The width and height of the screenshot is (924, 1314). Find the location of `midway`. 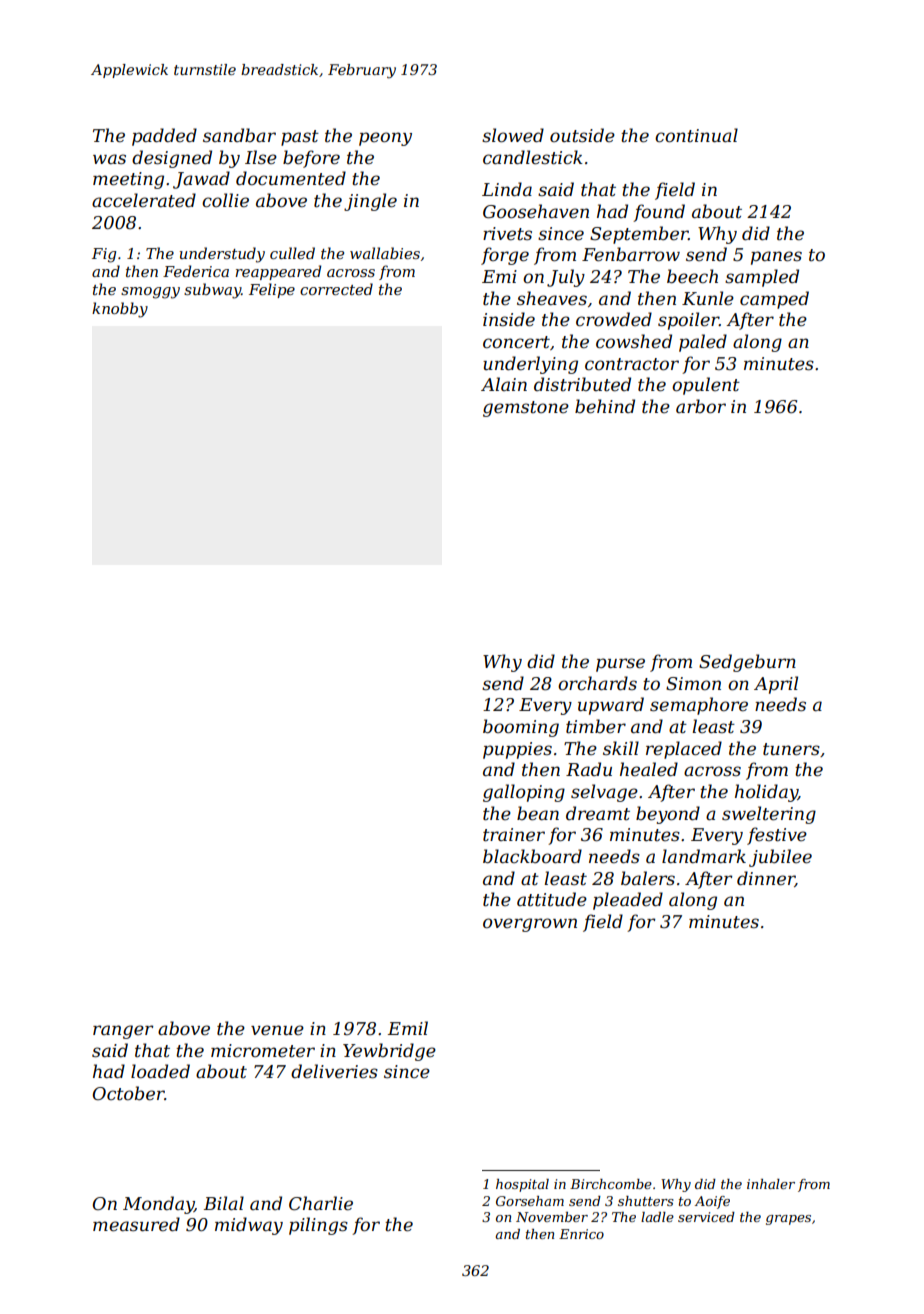

midway is located at coordinates (249, 1226).
